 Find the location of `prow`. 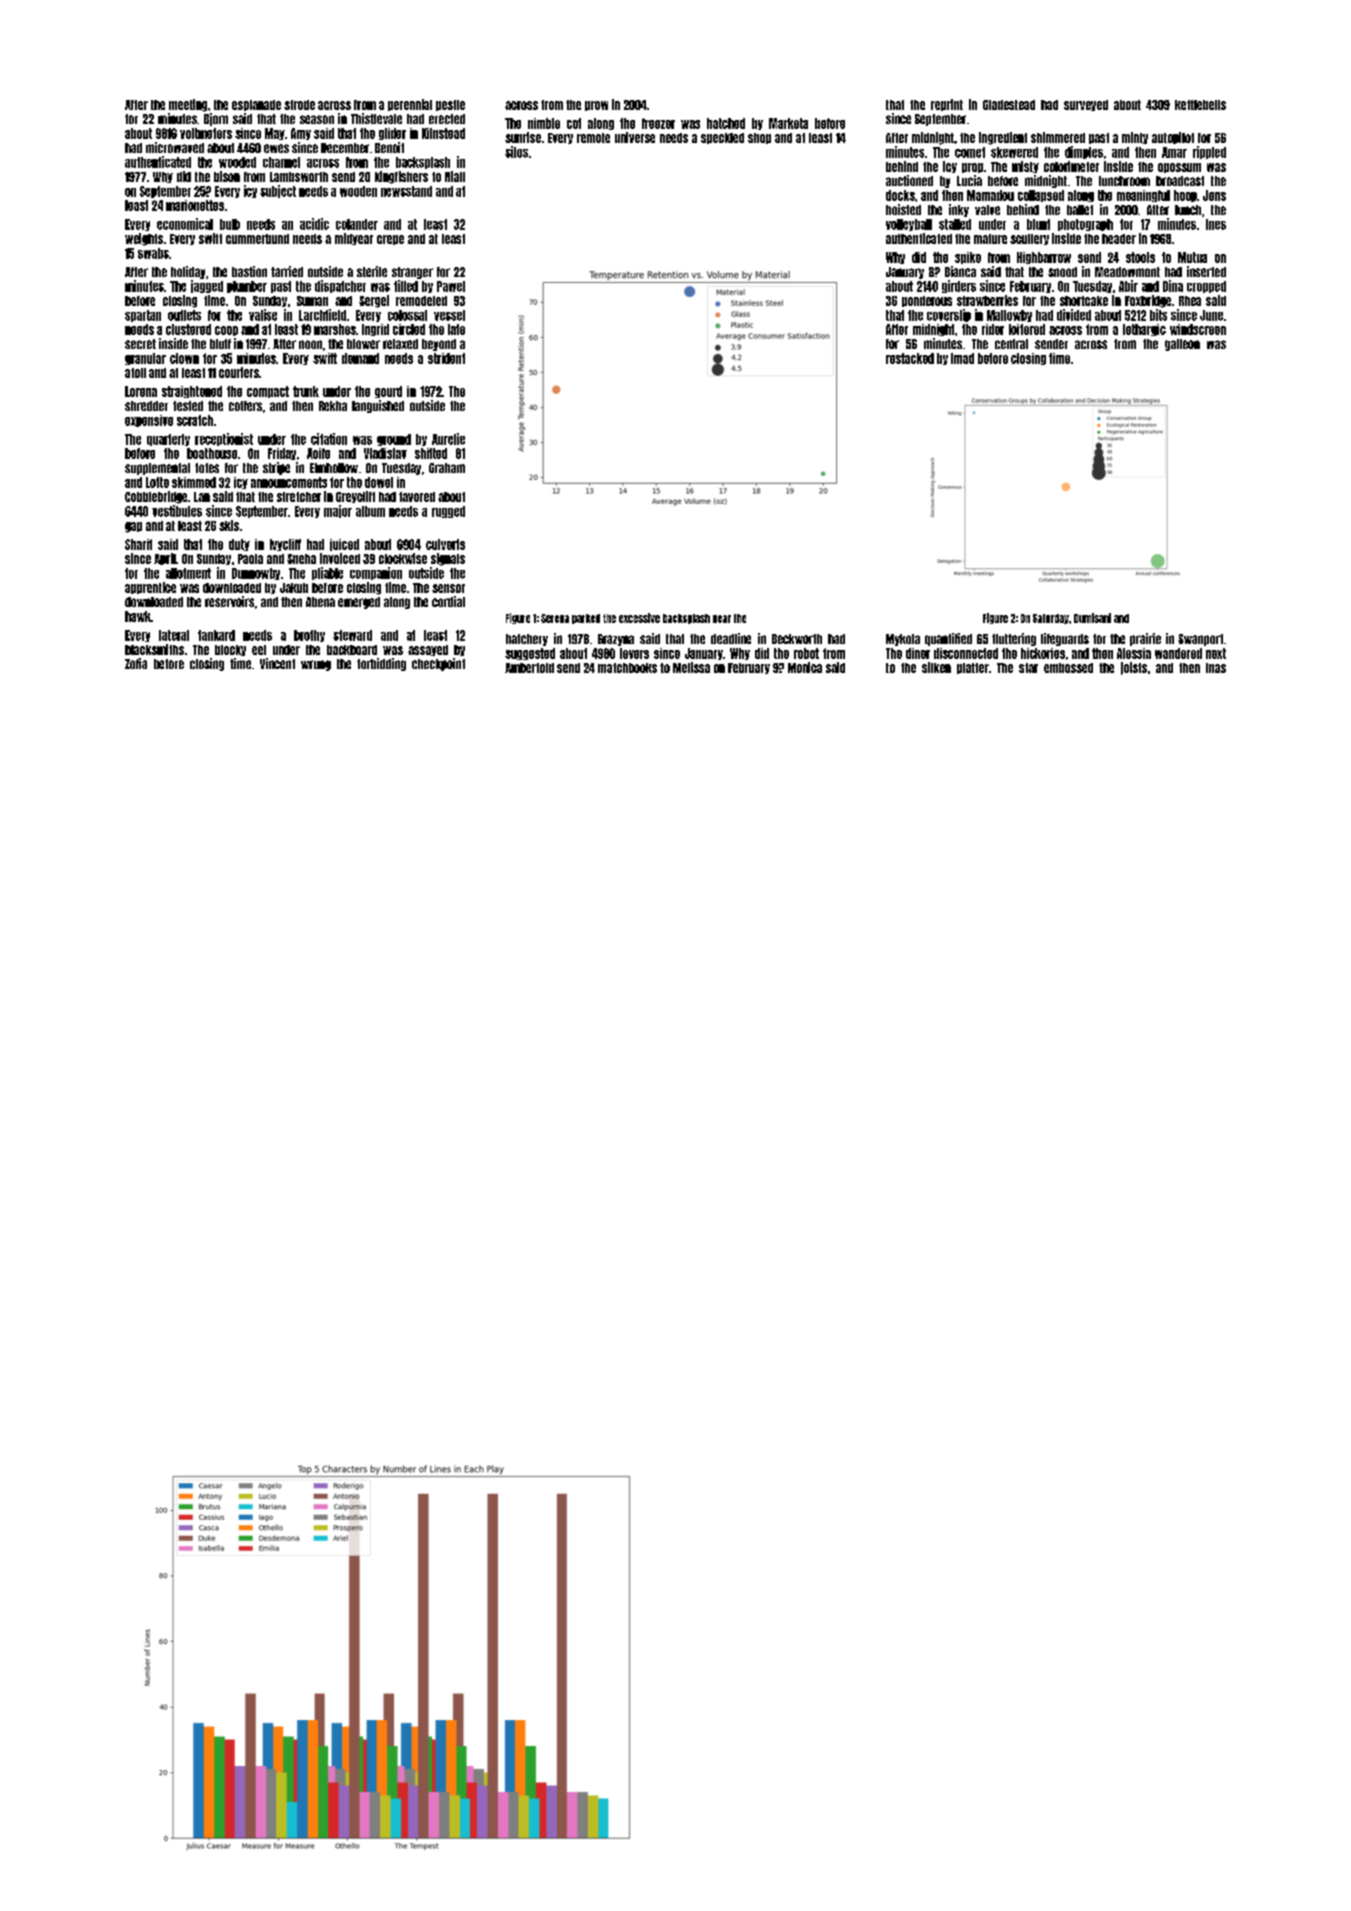

prow is located at coordinates (596, 106).
